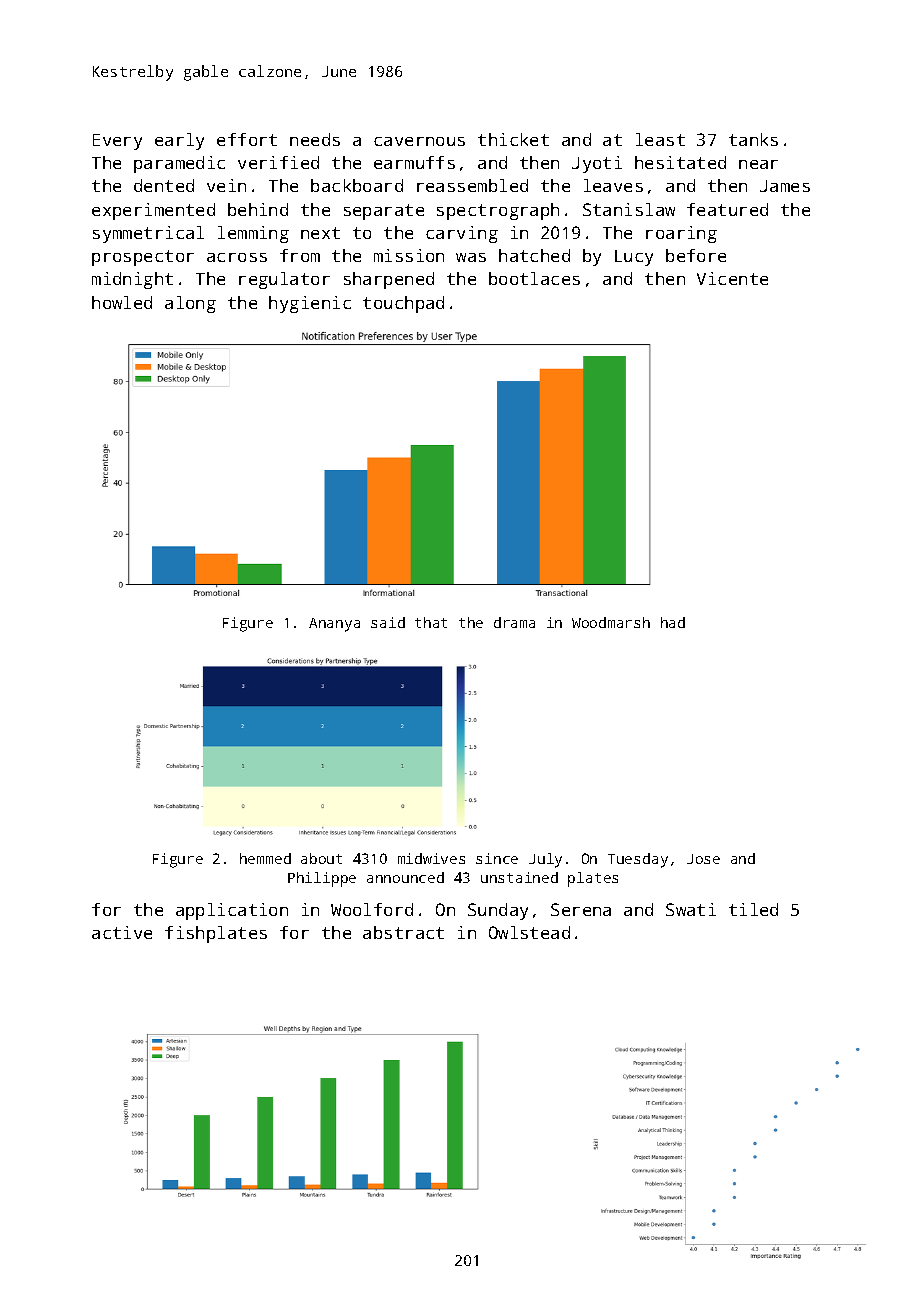 The height and width of the screenshot is (1316, 908). Describe the element at coordinates (265, 858) in the screenshot. I see `hemmed` at that location.
